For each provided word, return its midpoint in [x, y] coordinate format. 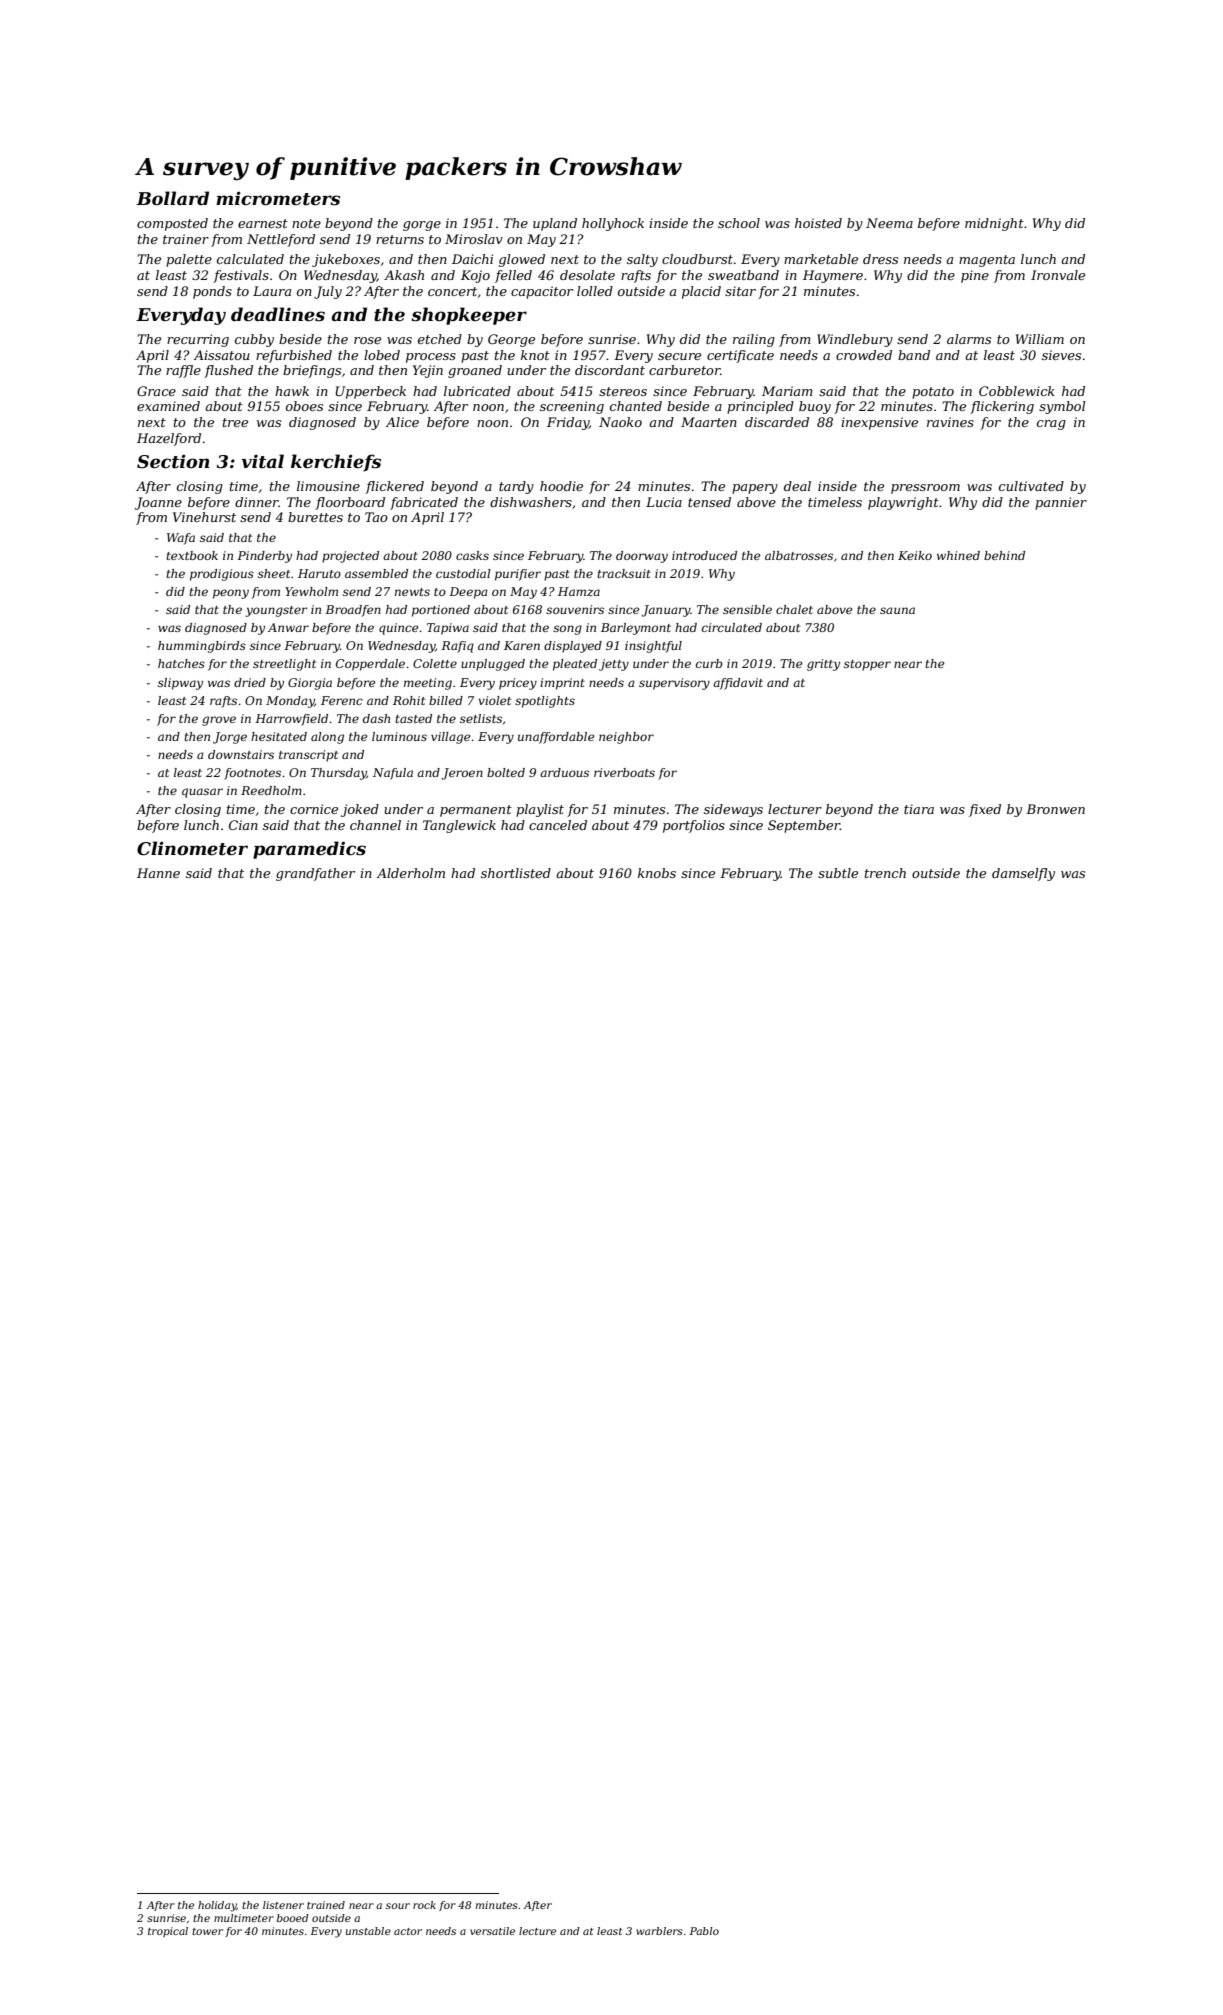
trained [326, 1905]
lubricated [477, 391]
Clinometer [192, 848]
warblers [659, 1931]
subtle [838, 873]
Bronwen [1055, 809]
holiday [217, 1906]
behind [1004, 555]
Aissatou [222, 355]
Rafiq [457, 647]
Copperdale [370, 665]
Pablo [704, 1931]
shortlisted [516, 873]
